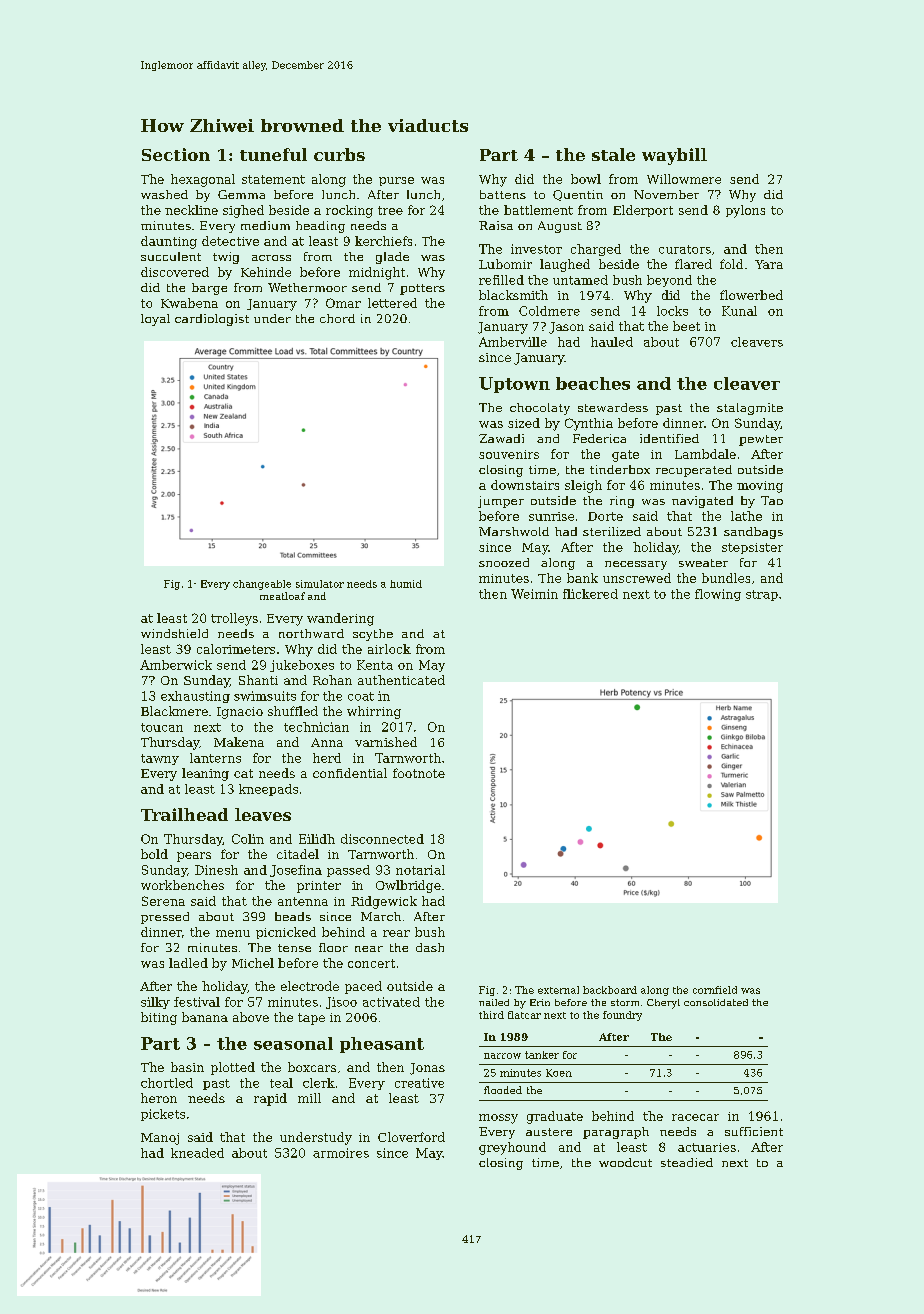 The image size is (924, 1314). What do you see at coordinates (762, 595) in the image?
I see `strap` at bounding box center [762, 595].
